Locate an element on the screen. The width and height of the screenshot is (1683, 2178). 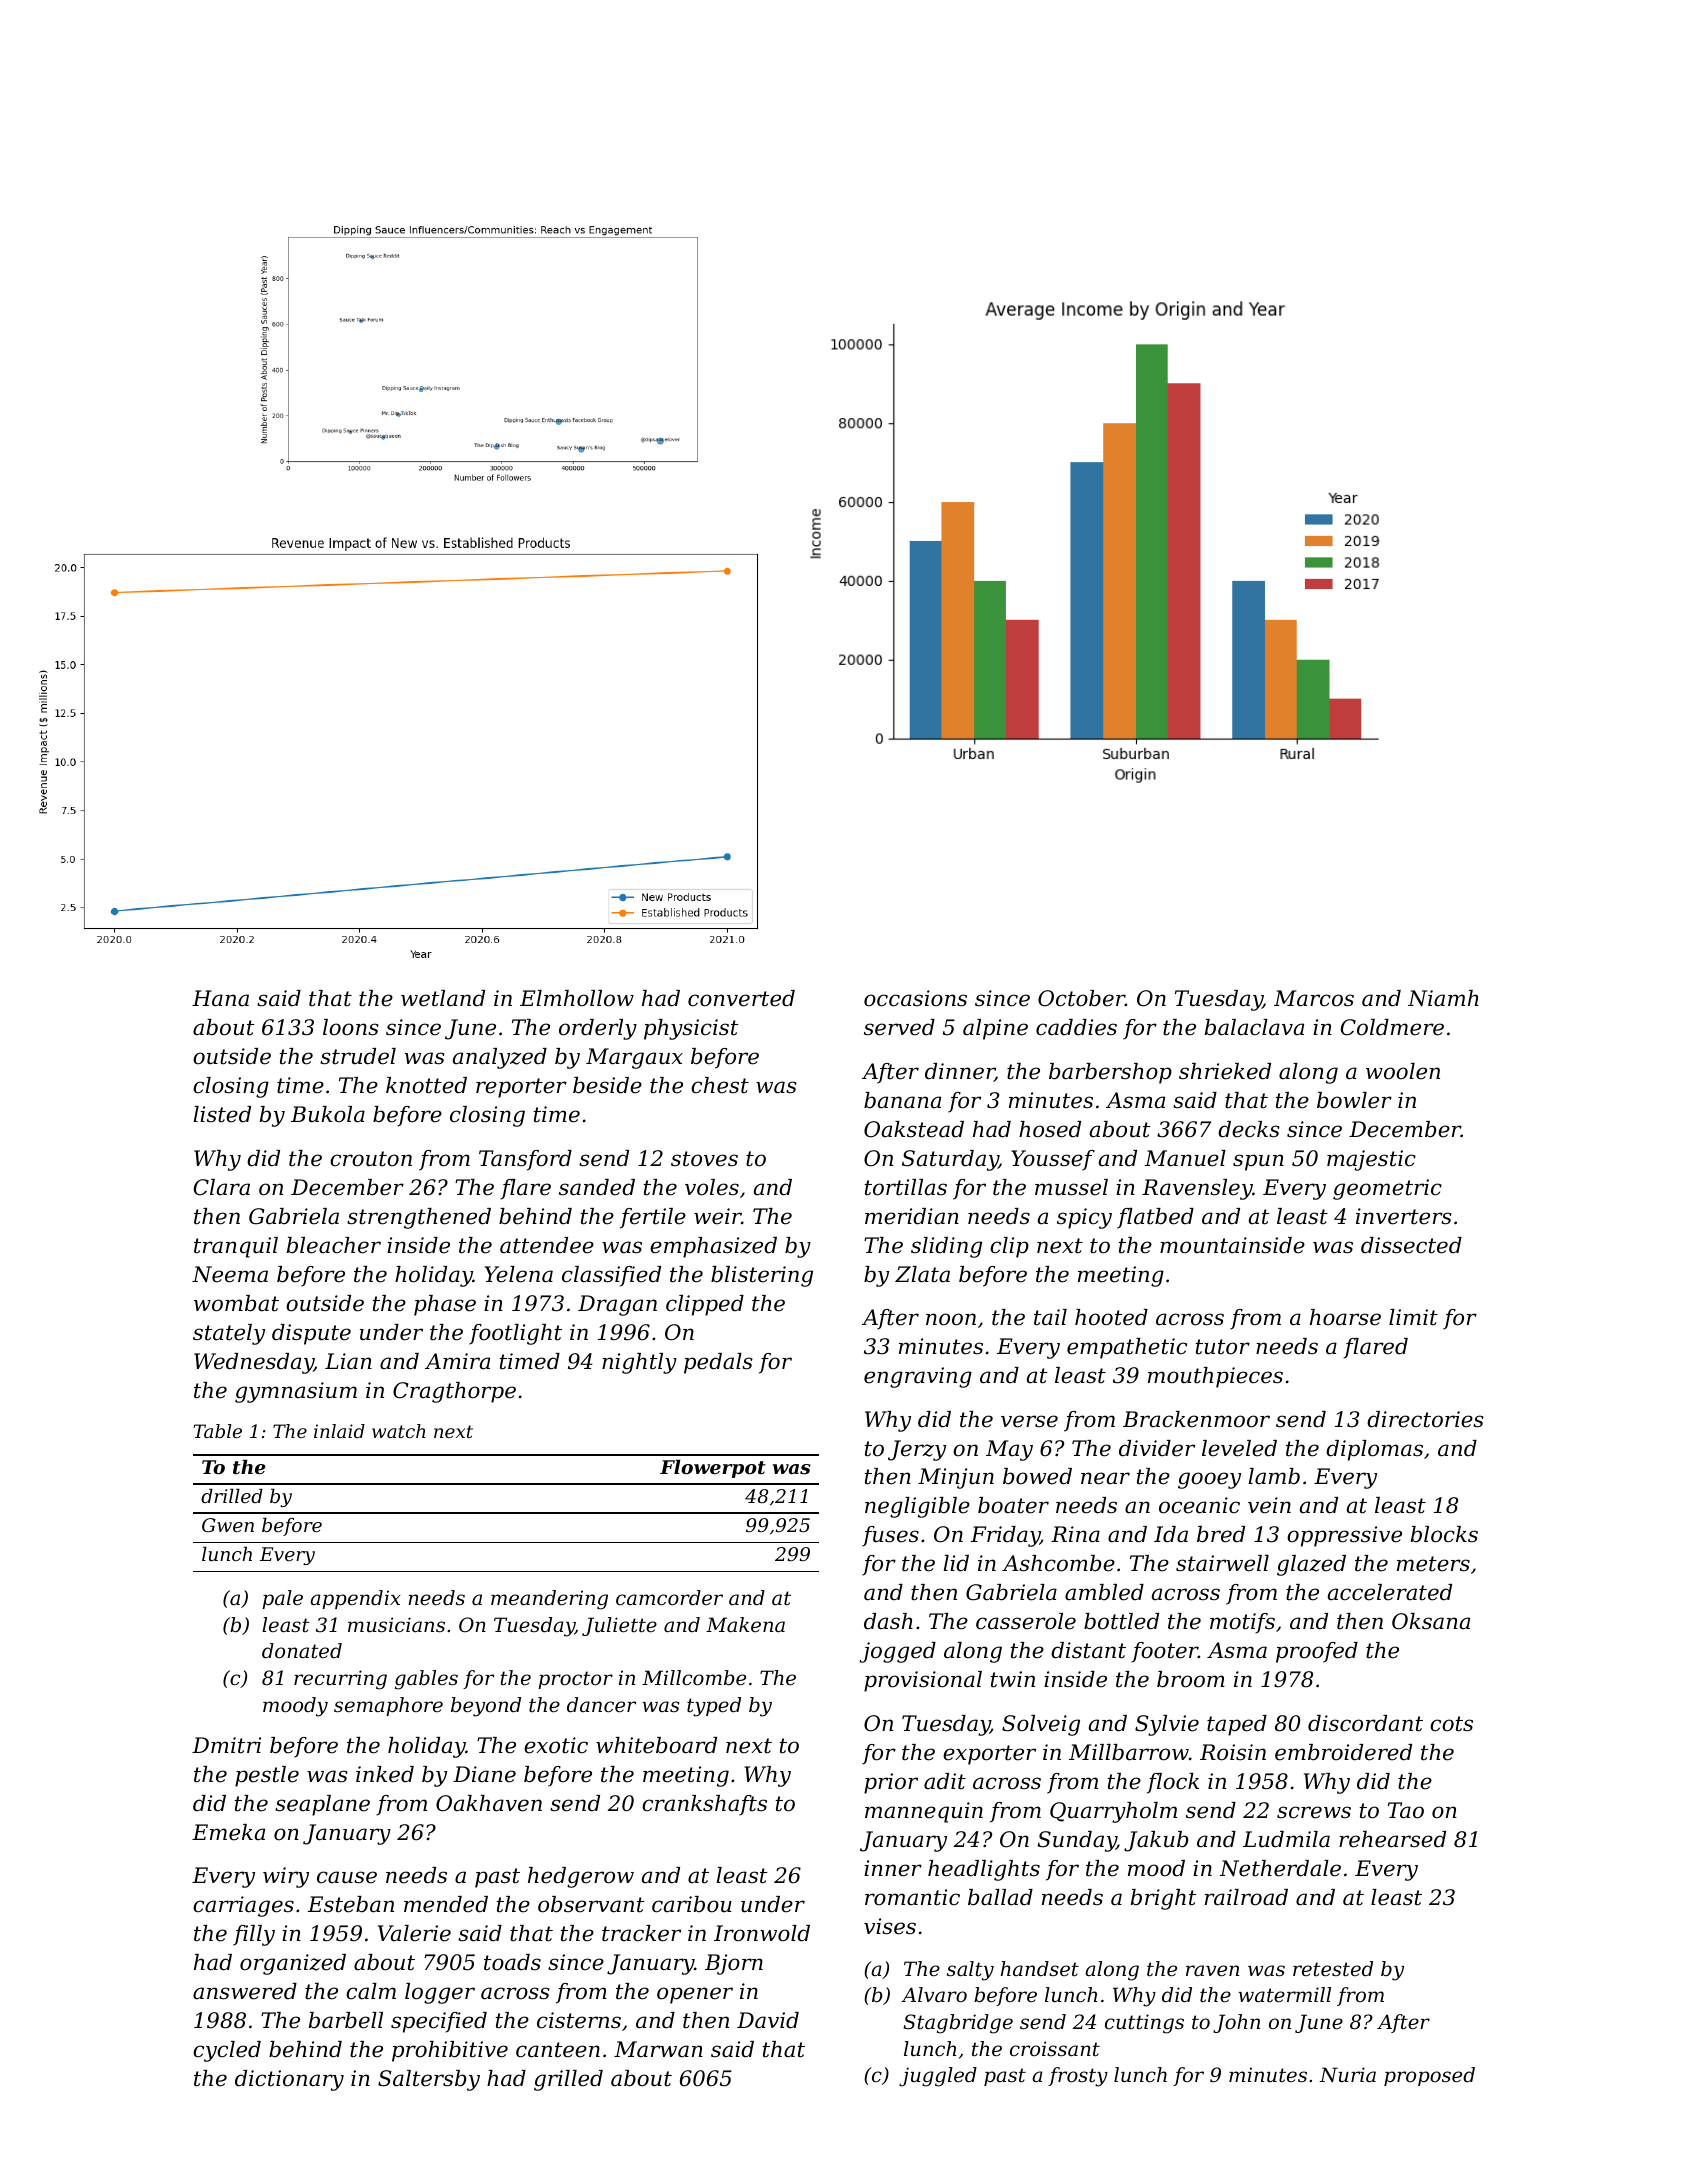
Yelena is located at coordinates (519, 1274).
